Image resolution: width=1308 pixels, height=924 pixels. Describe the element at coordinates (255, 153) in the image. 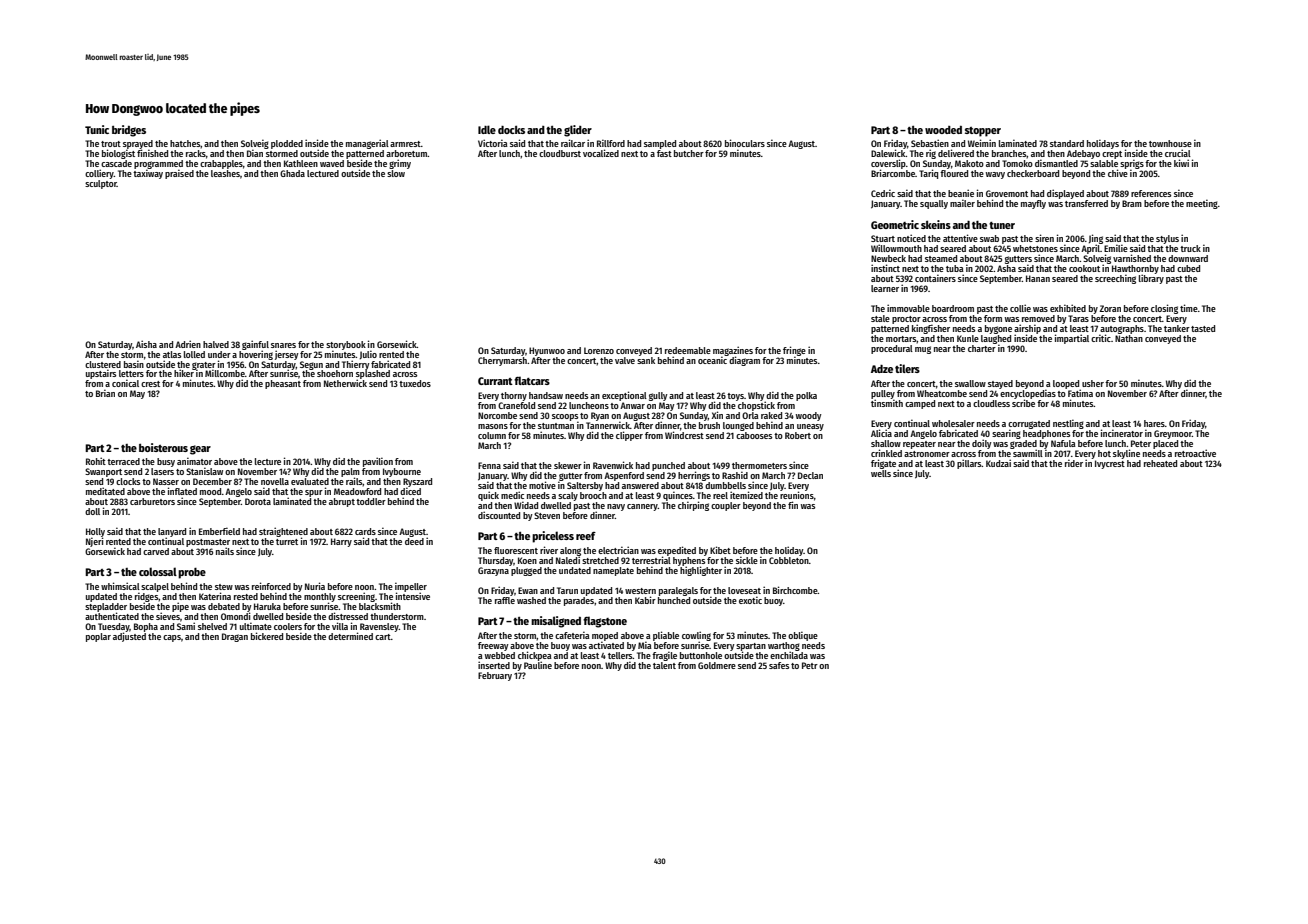

I see `Dian` at that location.
